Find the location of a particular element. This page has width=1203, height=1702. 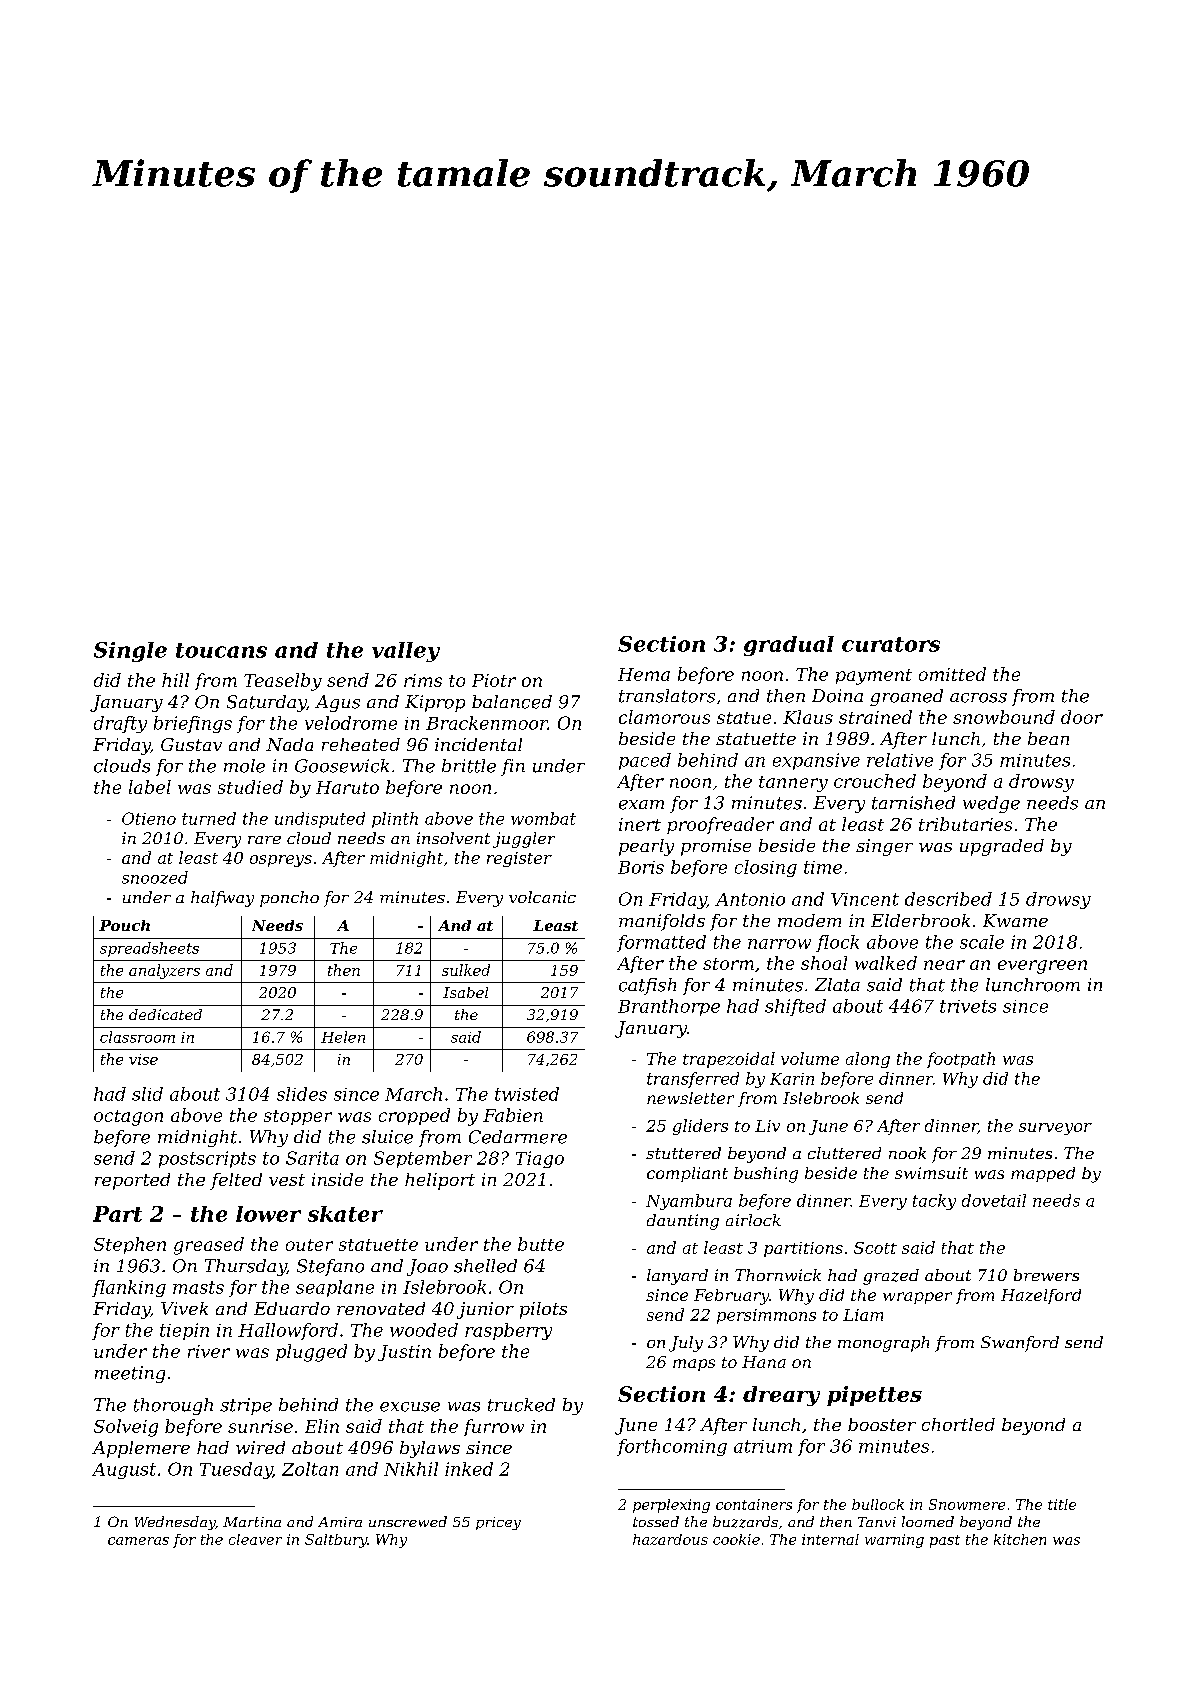

storm is located at coordinates (728, 964).
